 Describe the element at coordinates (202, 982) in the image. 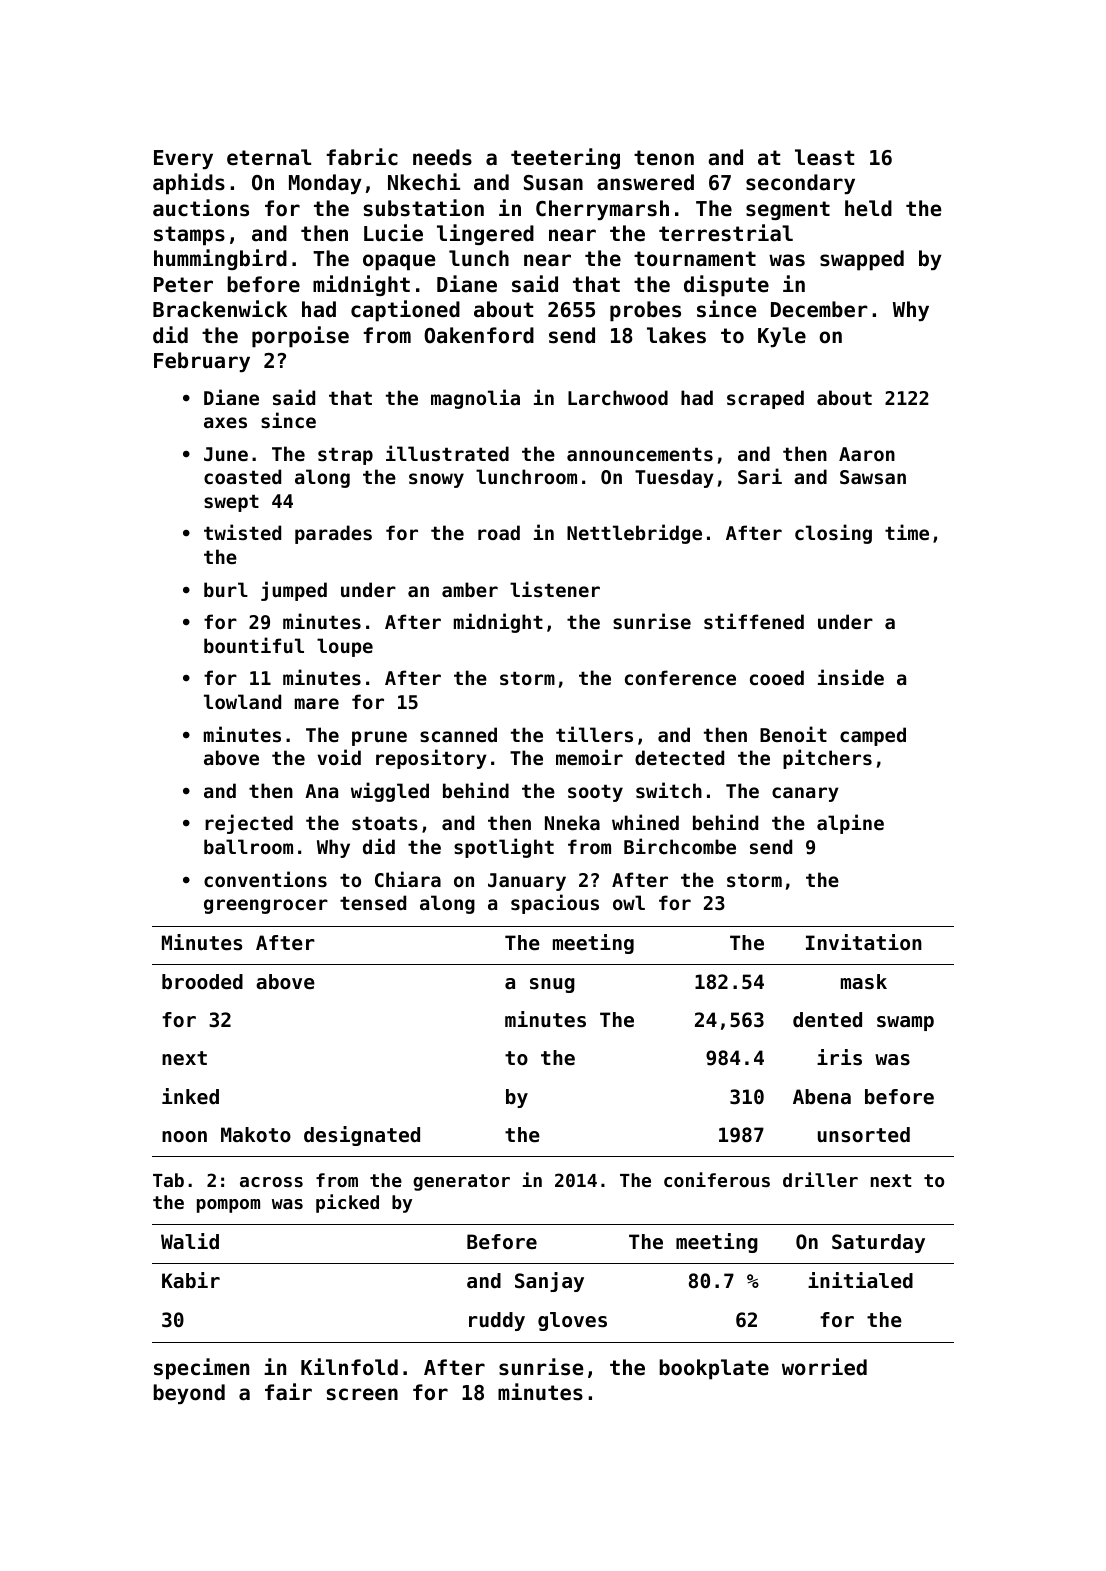

I see `brooded` at that location.
